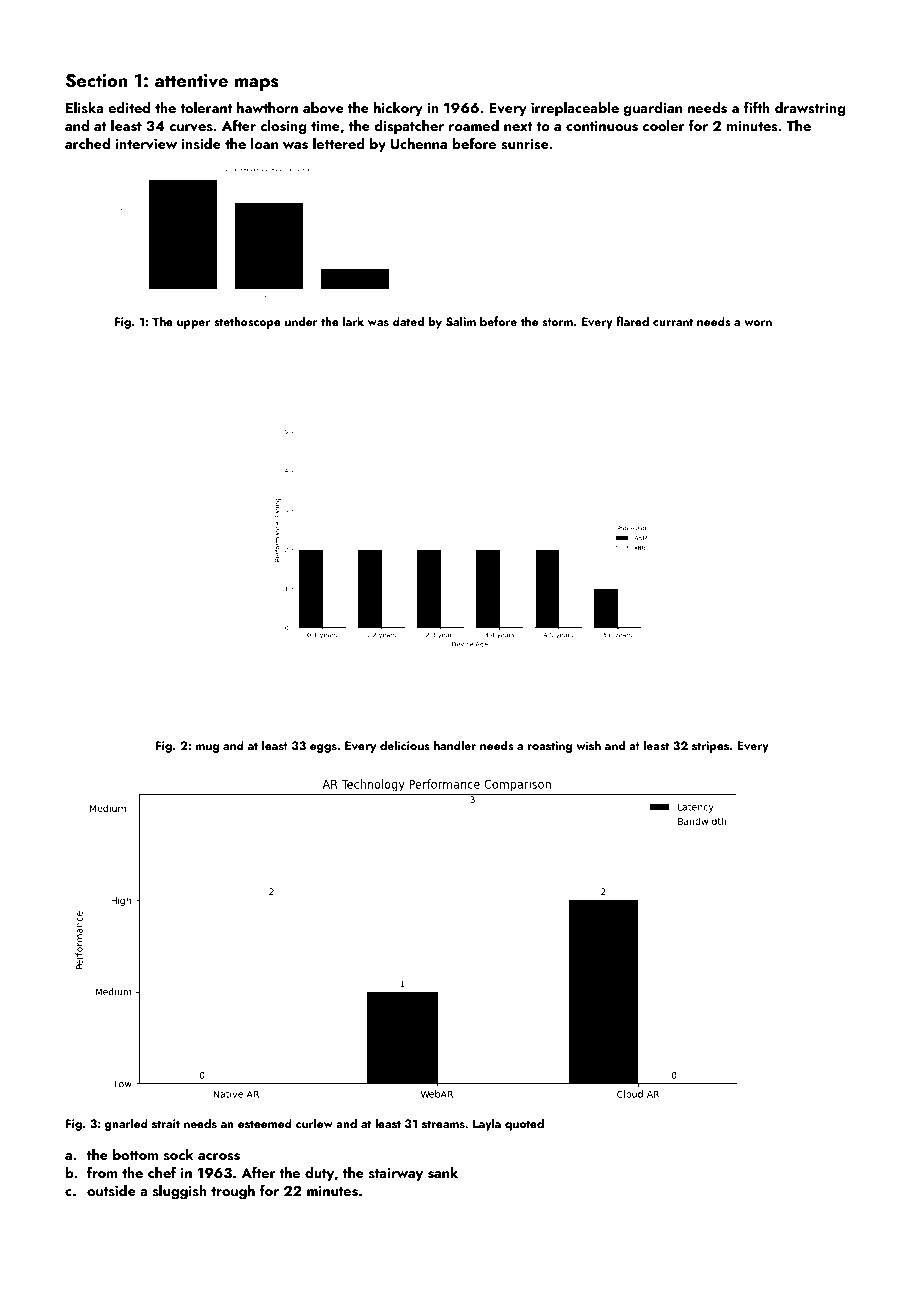 Image resolution: width=924 pixels, height=1308 pixels. I want to click on worn, so click(758, 323).
